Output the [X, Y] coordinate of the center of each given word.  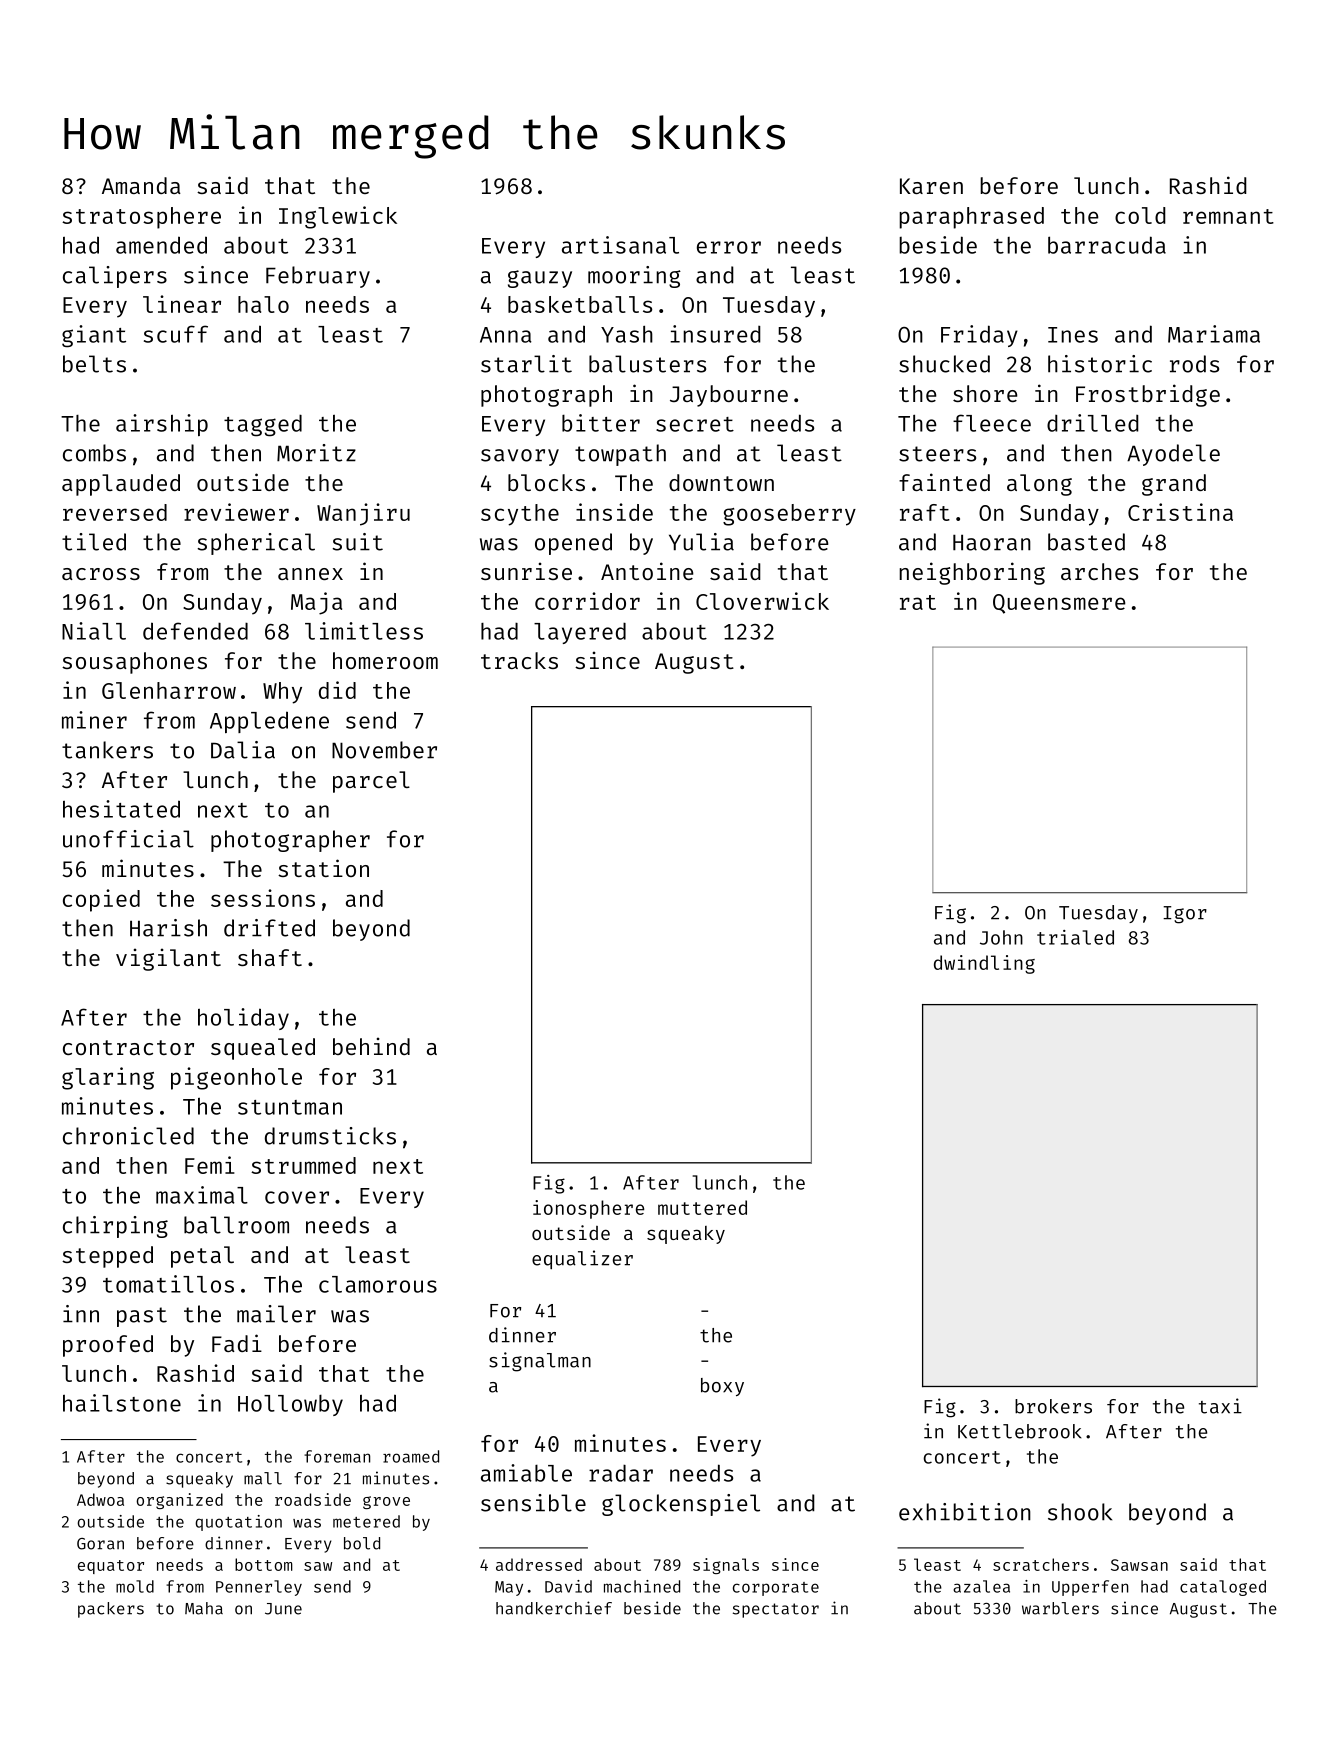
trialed [1075, 937]
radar [621, 1473]
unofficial [128, 839]
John [1001, 937]
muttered [702, 1207]
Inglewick [338, 217]
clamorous [378, 1284]
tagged [263, 426]
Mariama [1214, 334]
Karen [931, 186]
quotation [238, 1523]
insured [715, 334]
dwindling [984, 964]
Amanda [141, 185]
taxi [1220, 1406]
